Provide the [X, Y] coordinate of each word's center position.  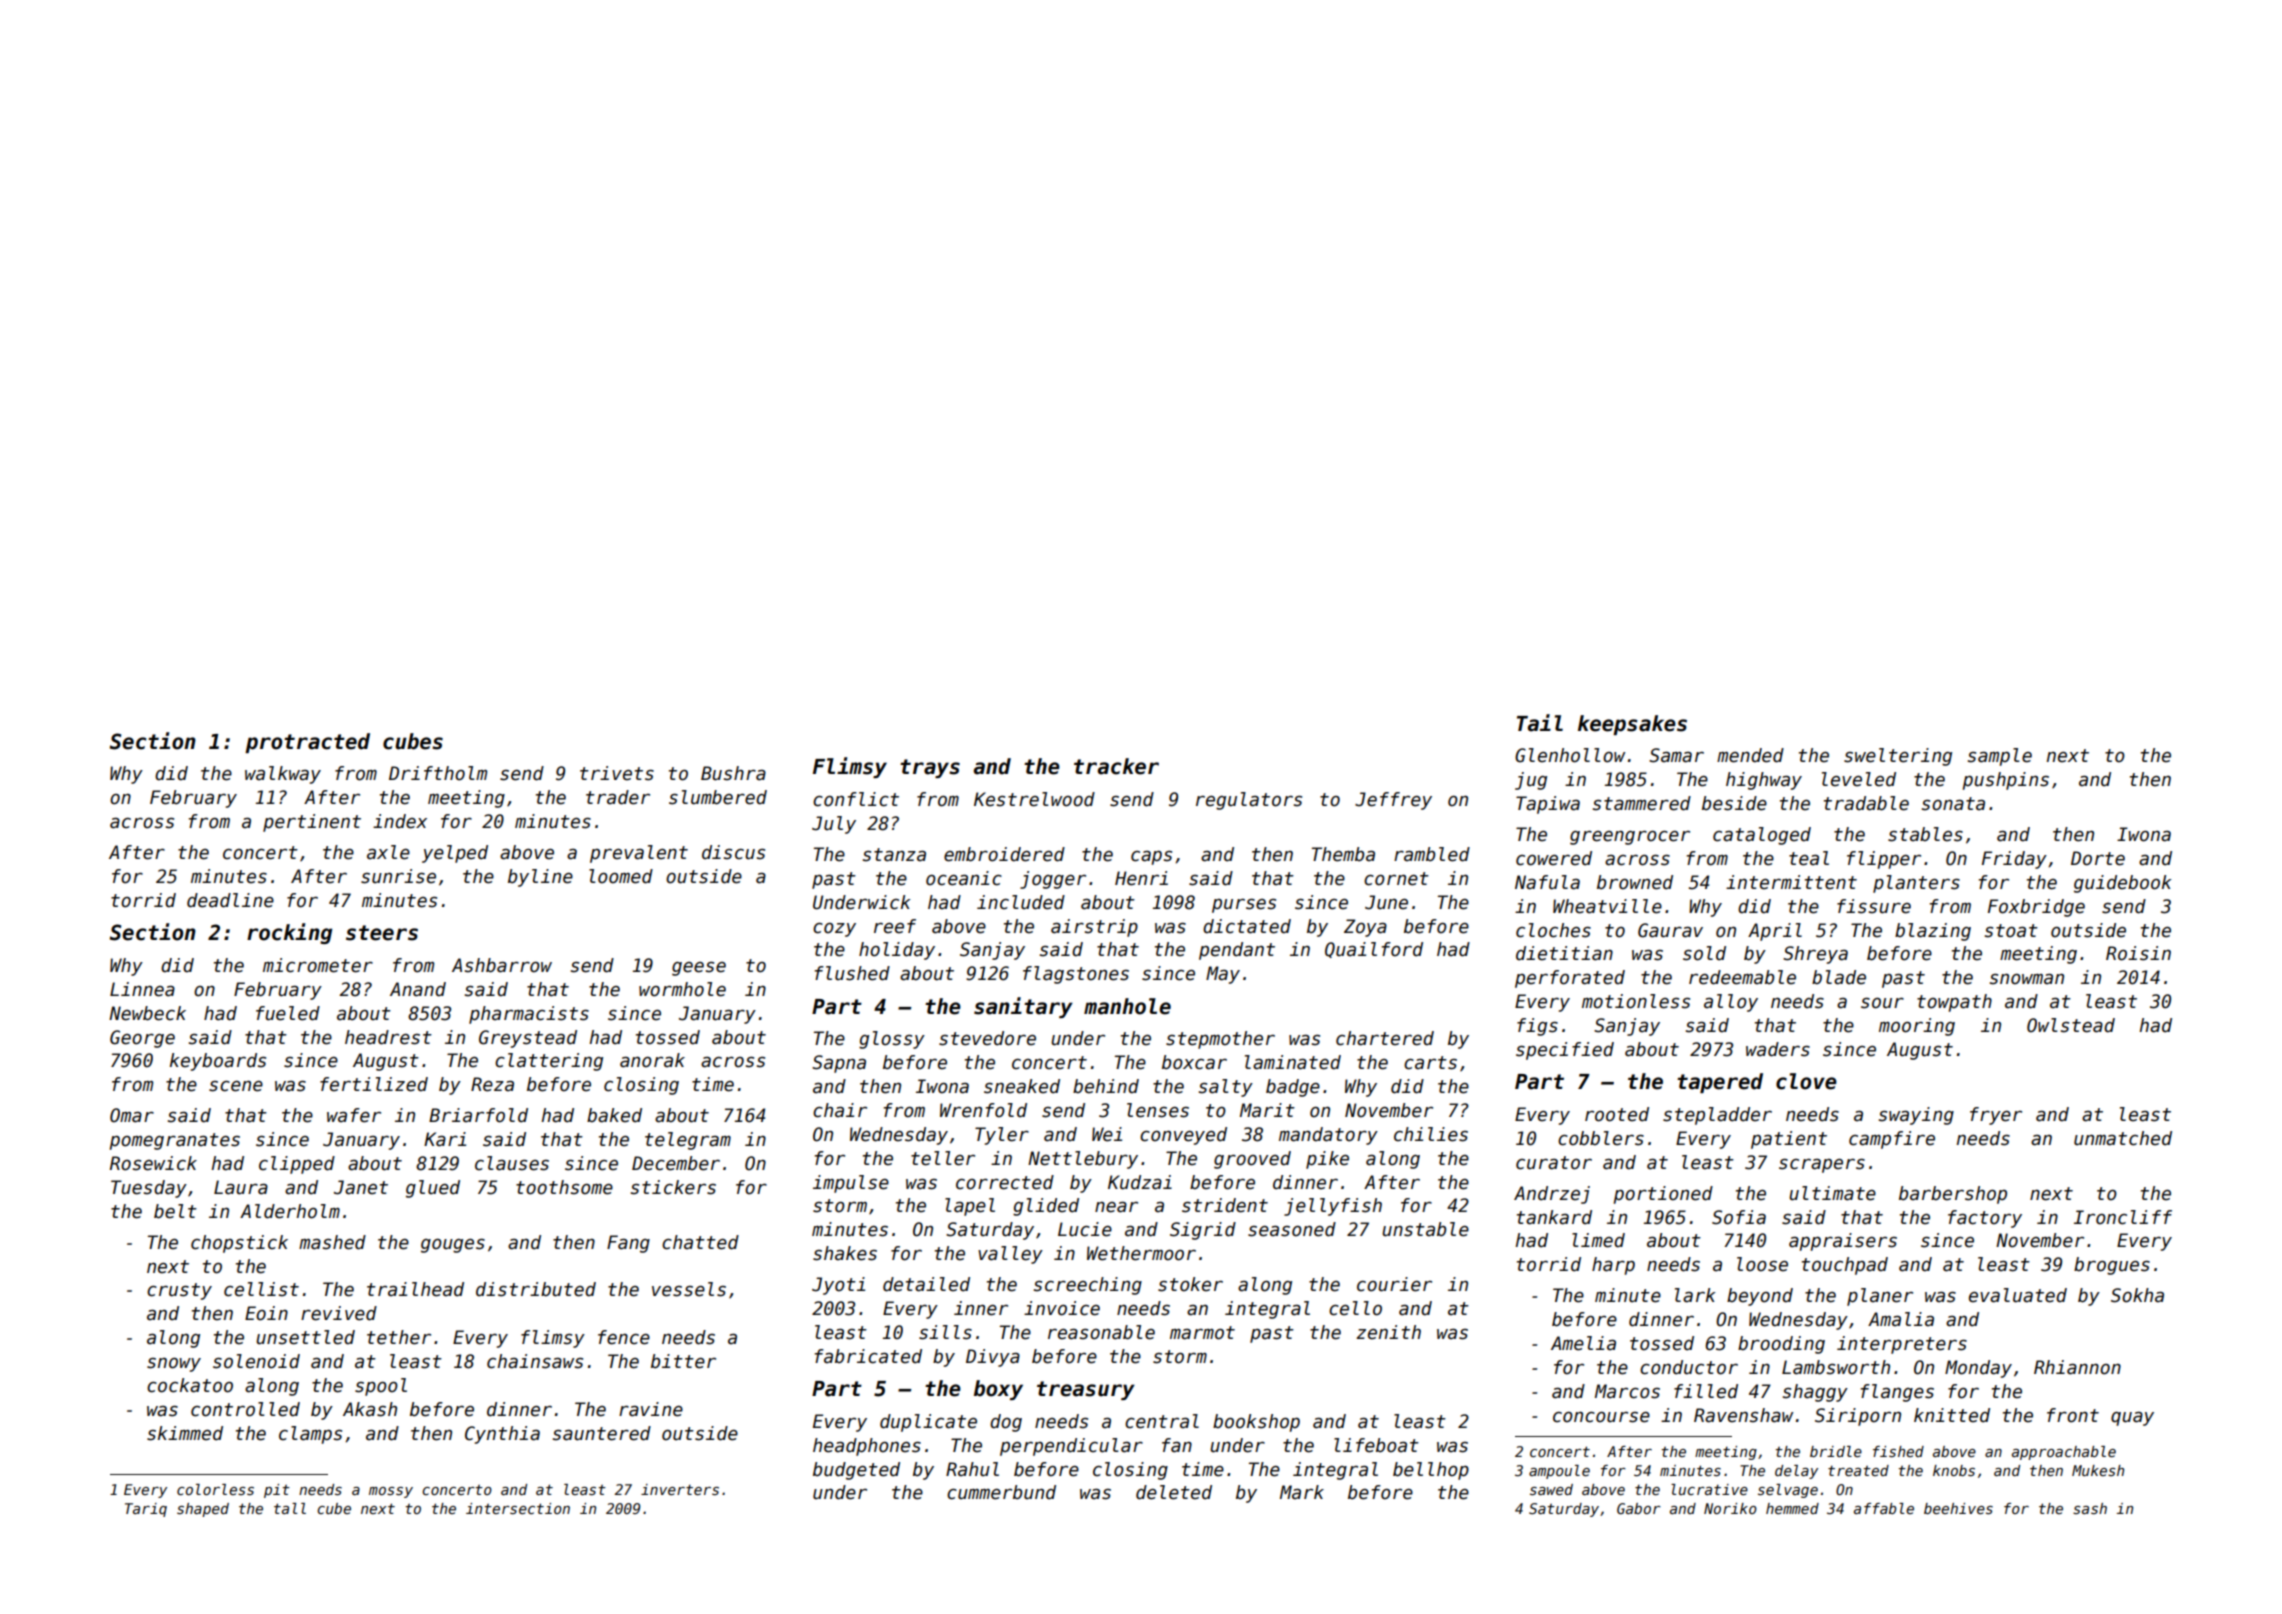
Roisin [2138, 953]
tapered [1720, 1083]
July [834, 825]
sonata [1953, 804]
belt [175, 1211]
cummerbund [1001, 1492]
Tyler [1002, 1136]
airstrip [1094, 928]
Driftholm [438, 773]
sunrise [398, 876]
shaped [203, 1510]
